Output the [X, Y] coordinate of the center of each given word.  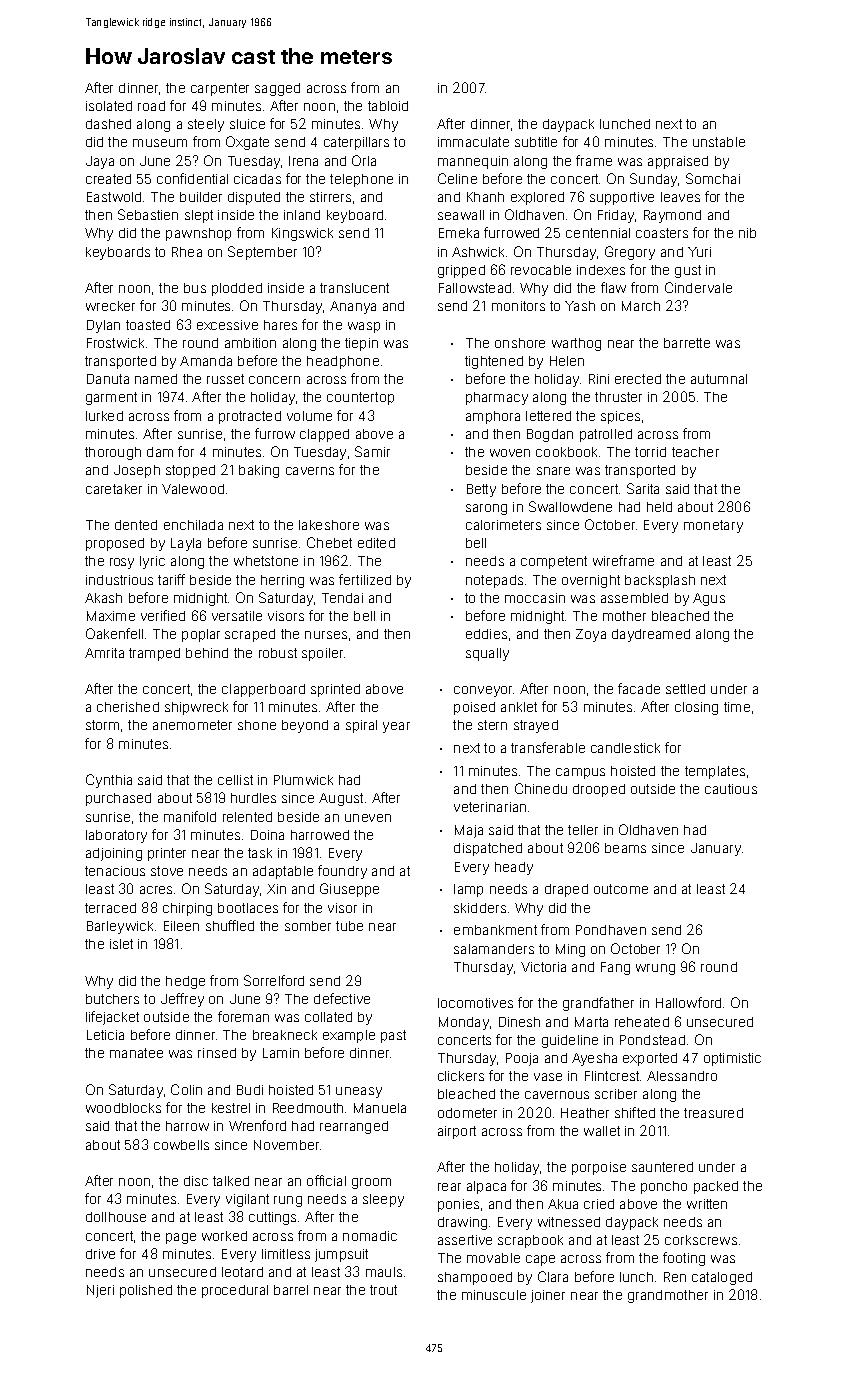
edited [376, 543]
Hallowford [688, 1002]
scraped [250, 635]
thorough [113, 453]
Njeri [100, 1291]
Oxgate [247, 143]
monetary [713, 526]
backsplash [660, 581]
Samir [372, 451]
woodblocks [123, 1108]
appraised [678, 162]
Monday [464, 1023]
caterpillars [356, 143]
